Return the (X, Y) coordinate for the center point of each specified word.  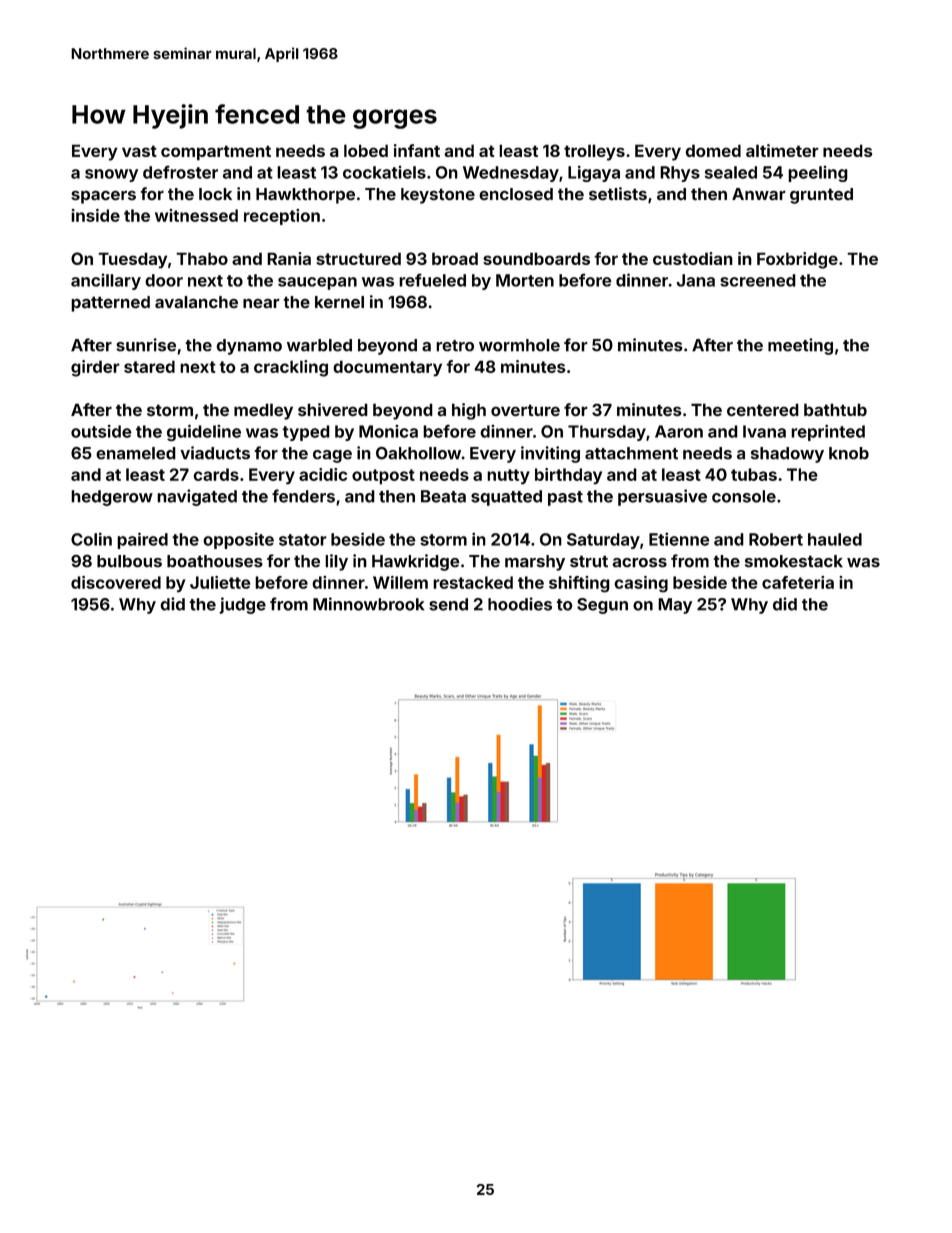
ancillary (106, 281)
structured (358, 258)
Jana (696, 280)
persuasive (662, 497)
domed (713, 150)
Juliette (220, 582)
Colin (91, 539)
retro (455, 346)
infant (417, 150)
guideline (204, 432)
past (565, 498)
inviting (550, 454)
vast (139, 151)
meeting (800, 346)
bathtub (835, 409)
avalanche (196, 302)
